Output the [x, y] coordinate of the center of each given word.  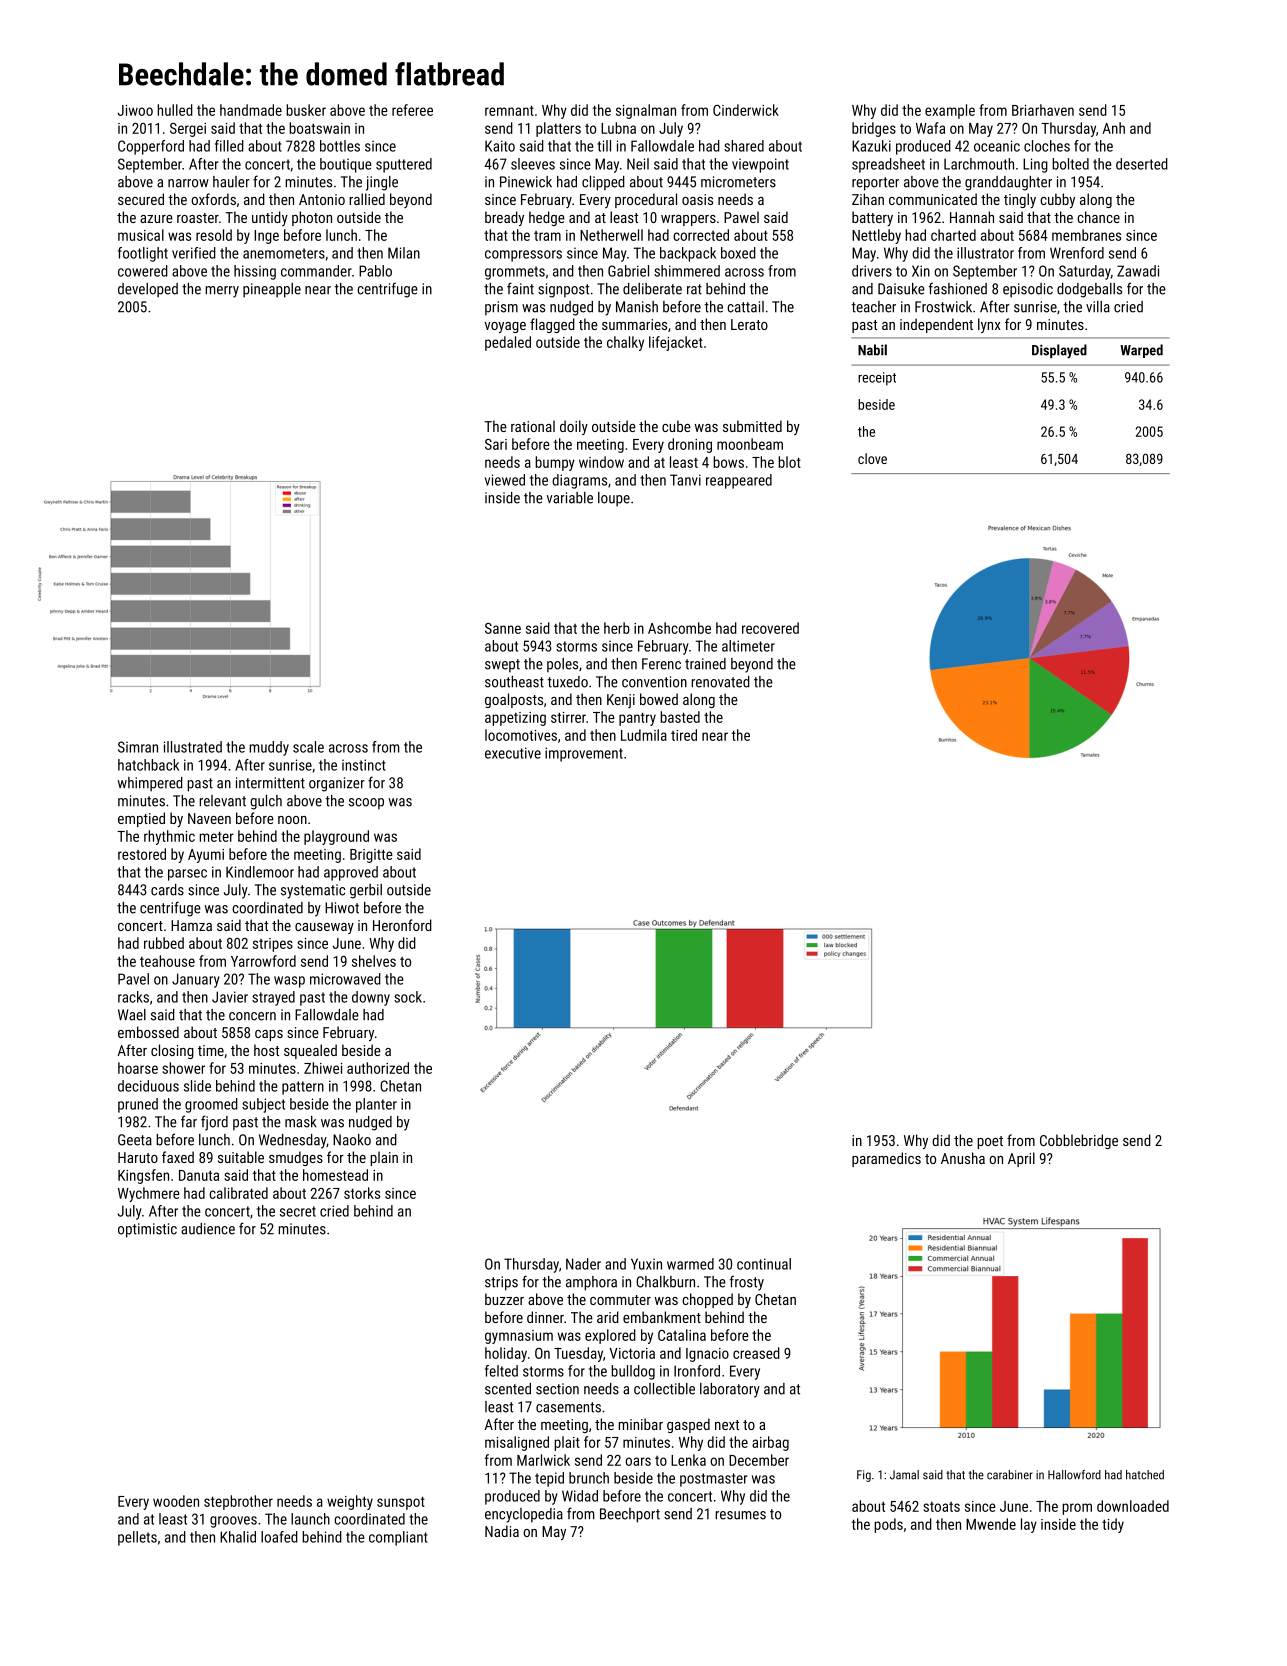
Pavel [133, 979]
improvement [584, 754]
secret [298, 1211]
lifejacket [676, 343]
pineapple [272, 290]
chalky [625, 343]
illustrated [193, 747]
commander [316, 271]
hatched [1145, 1475]
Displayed [1059, 351]
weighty [350, 1502]
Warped [1141, 351]
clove [872, 458]
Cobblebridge [1079, 1141]
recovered [770, 628]
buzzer [504, 1299]
